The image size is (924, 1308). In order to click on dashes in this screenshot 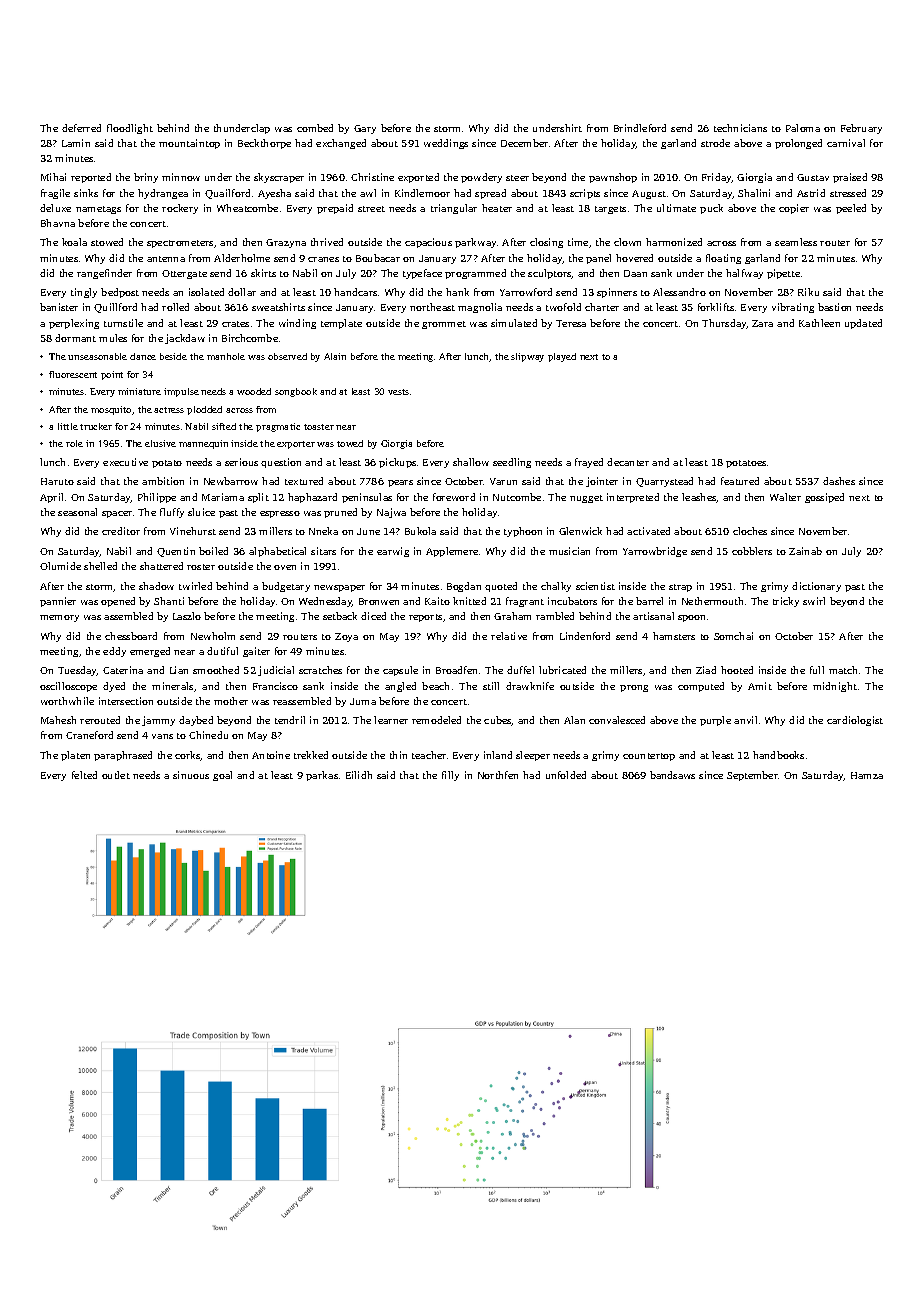, I will do `click(839, 481)`.
